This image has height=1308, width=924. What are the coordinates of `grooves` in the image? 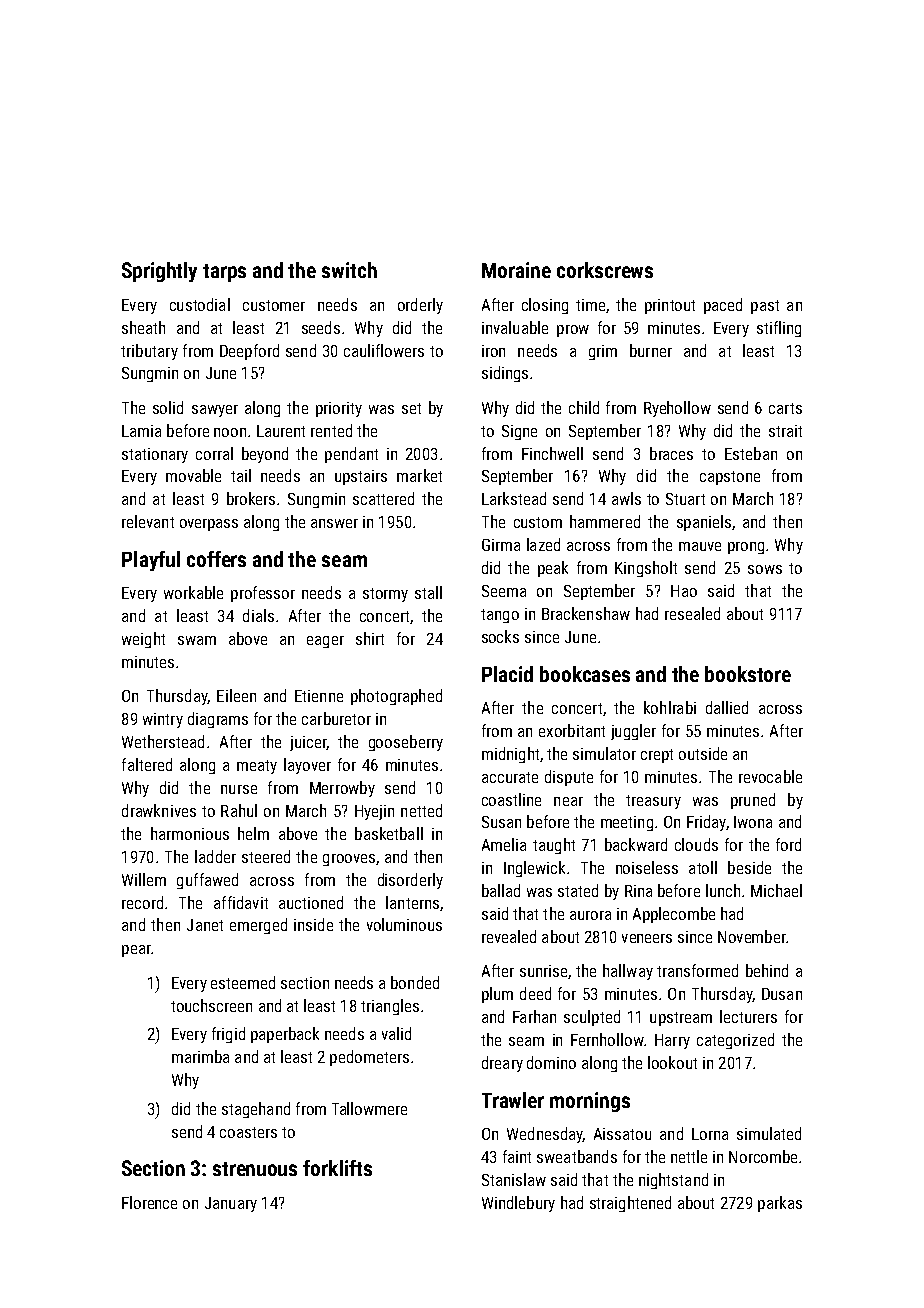 It's located at (349, 860).
